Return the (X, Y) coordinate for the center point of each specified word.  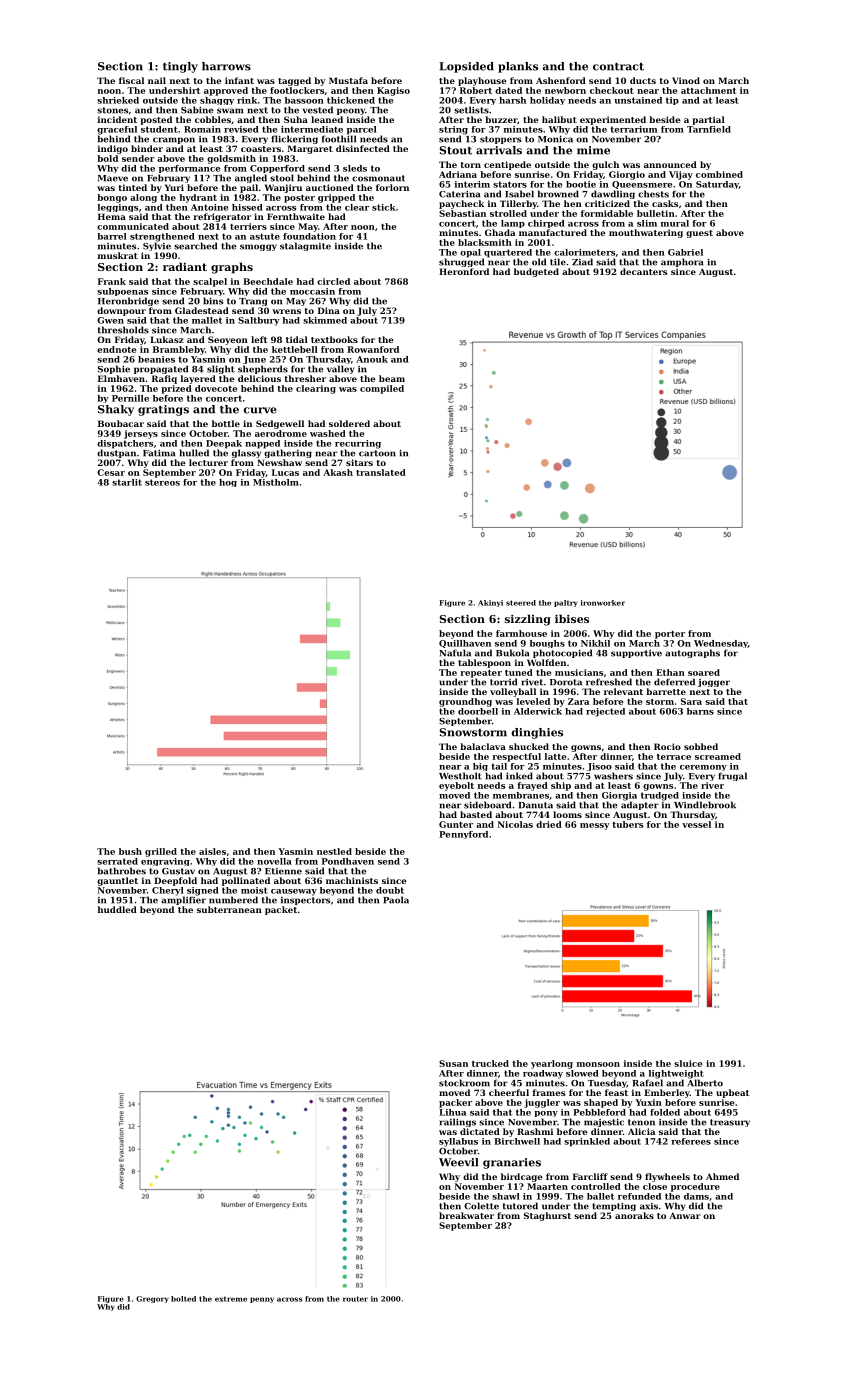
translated (381, 472)
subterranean (229, 909)
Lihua (452, 1112)
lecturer (208, 462)
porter (670, 635)
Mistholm (276, 482)
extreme (231, 1299)
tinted (132, 187)
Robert (476, 90)
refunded (639, 1196)
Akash (338, 472)
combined (719, 174)
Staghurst (547, 1216)
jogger (714, 683)
